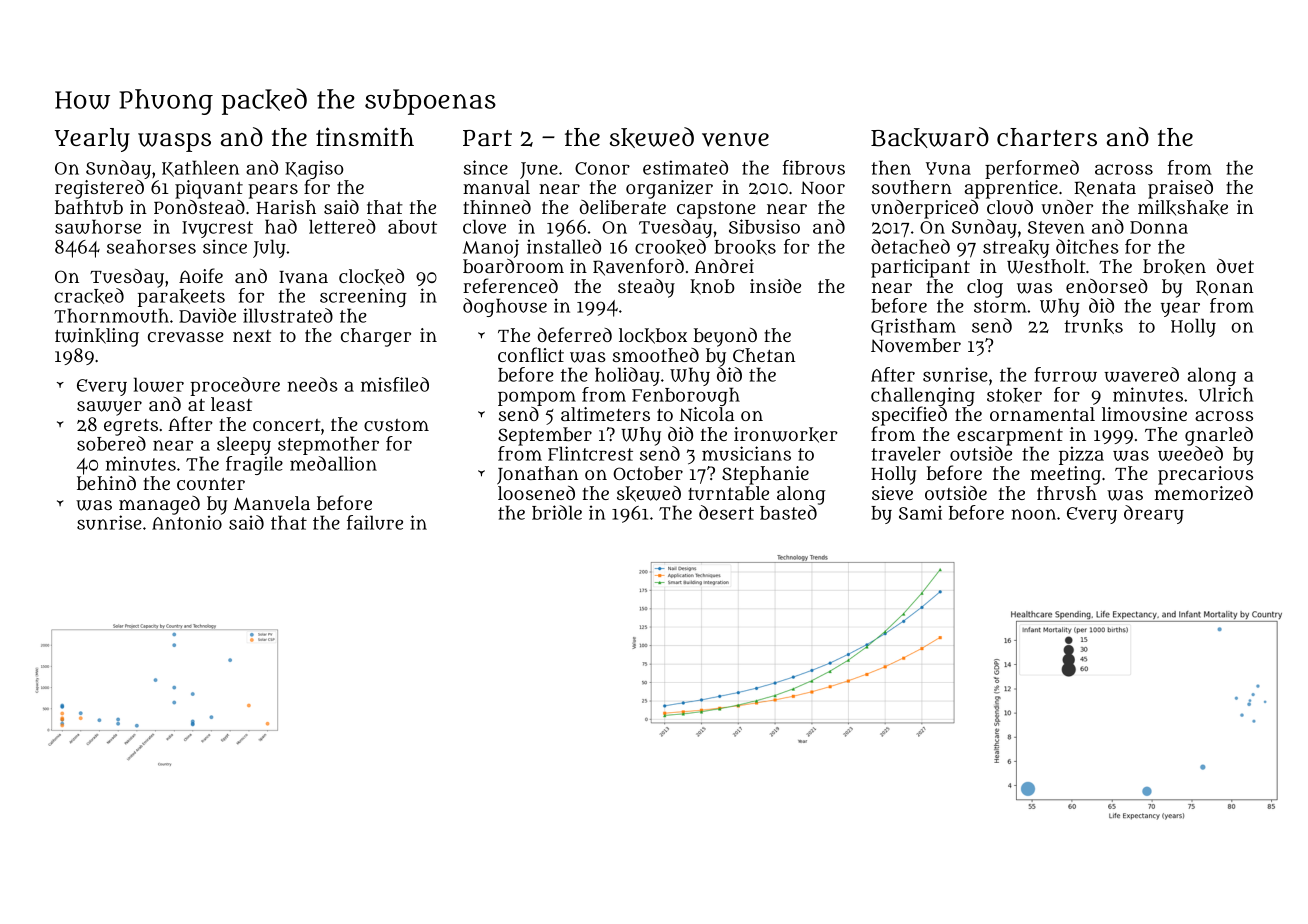 The height and width of the page is (924, 1308). I want to click on wasps, so click(174, 142).
